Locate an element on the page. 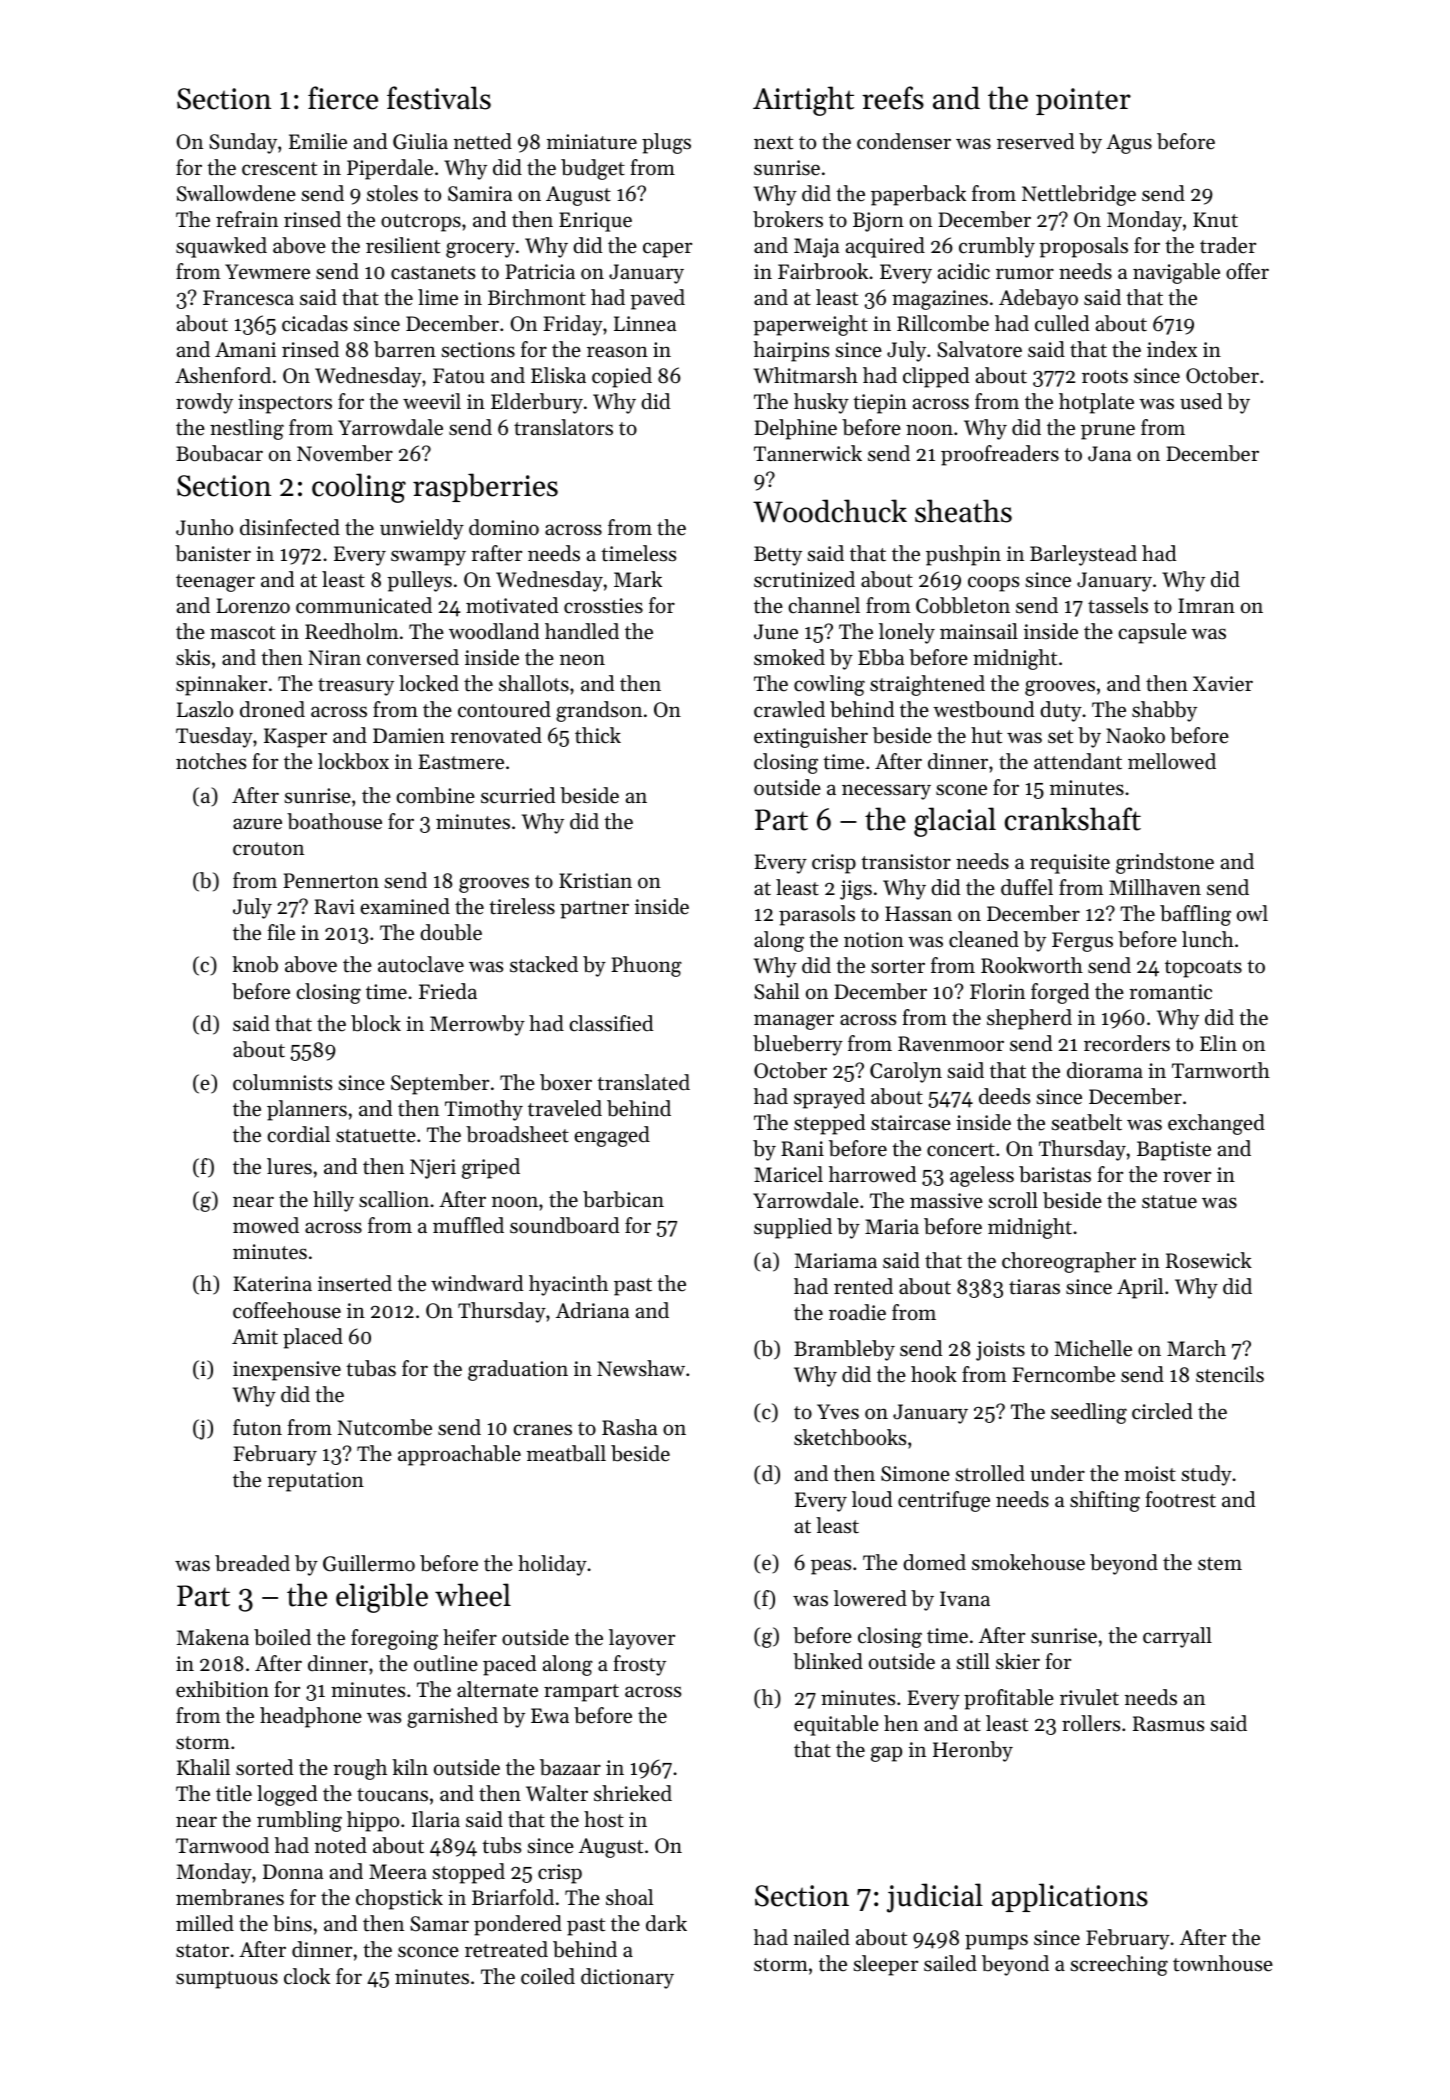 The height and width of the image is (2100, 1450). transistor is located at coordinates (906, 862).
